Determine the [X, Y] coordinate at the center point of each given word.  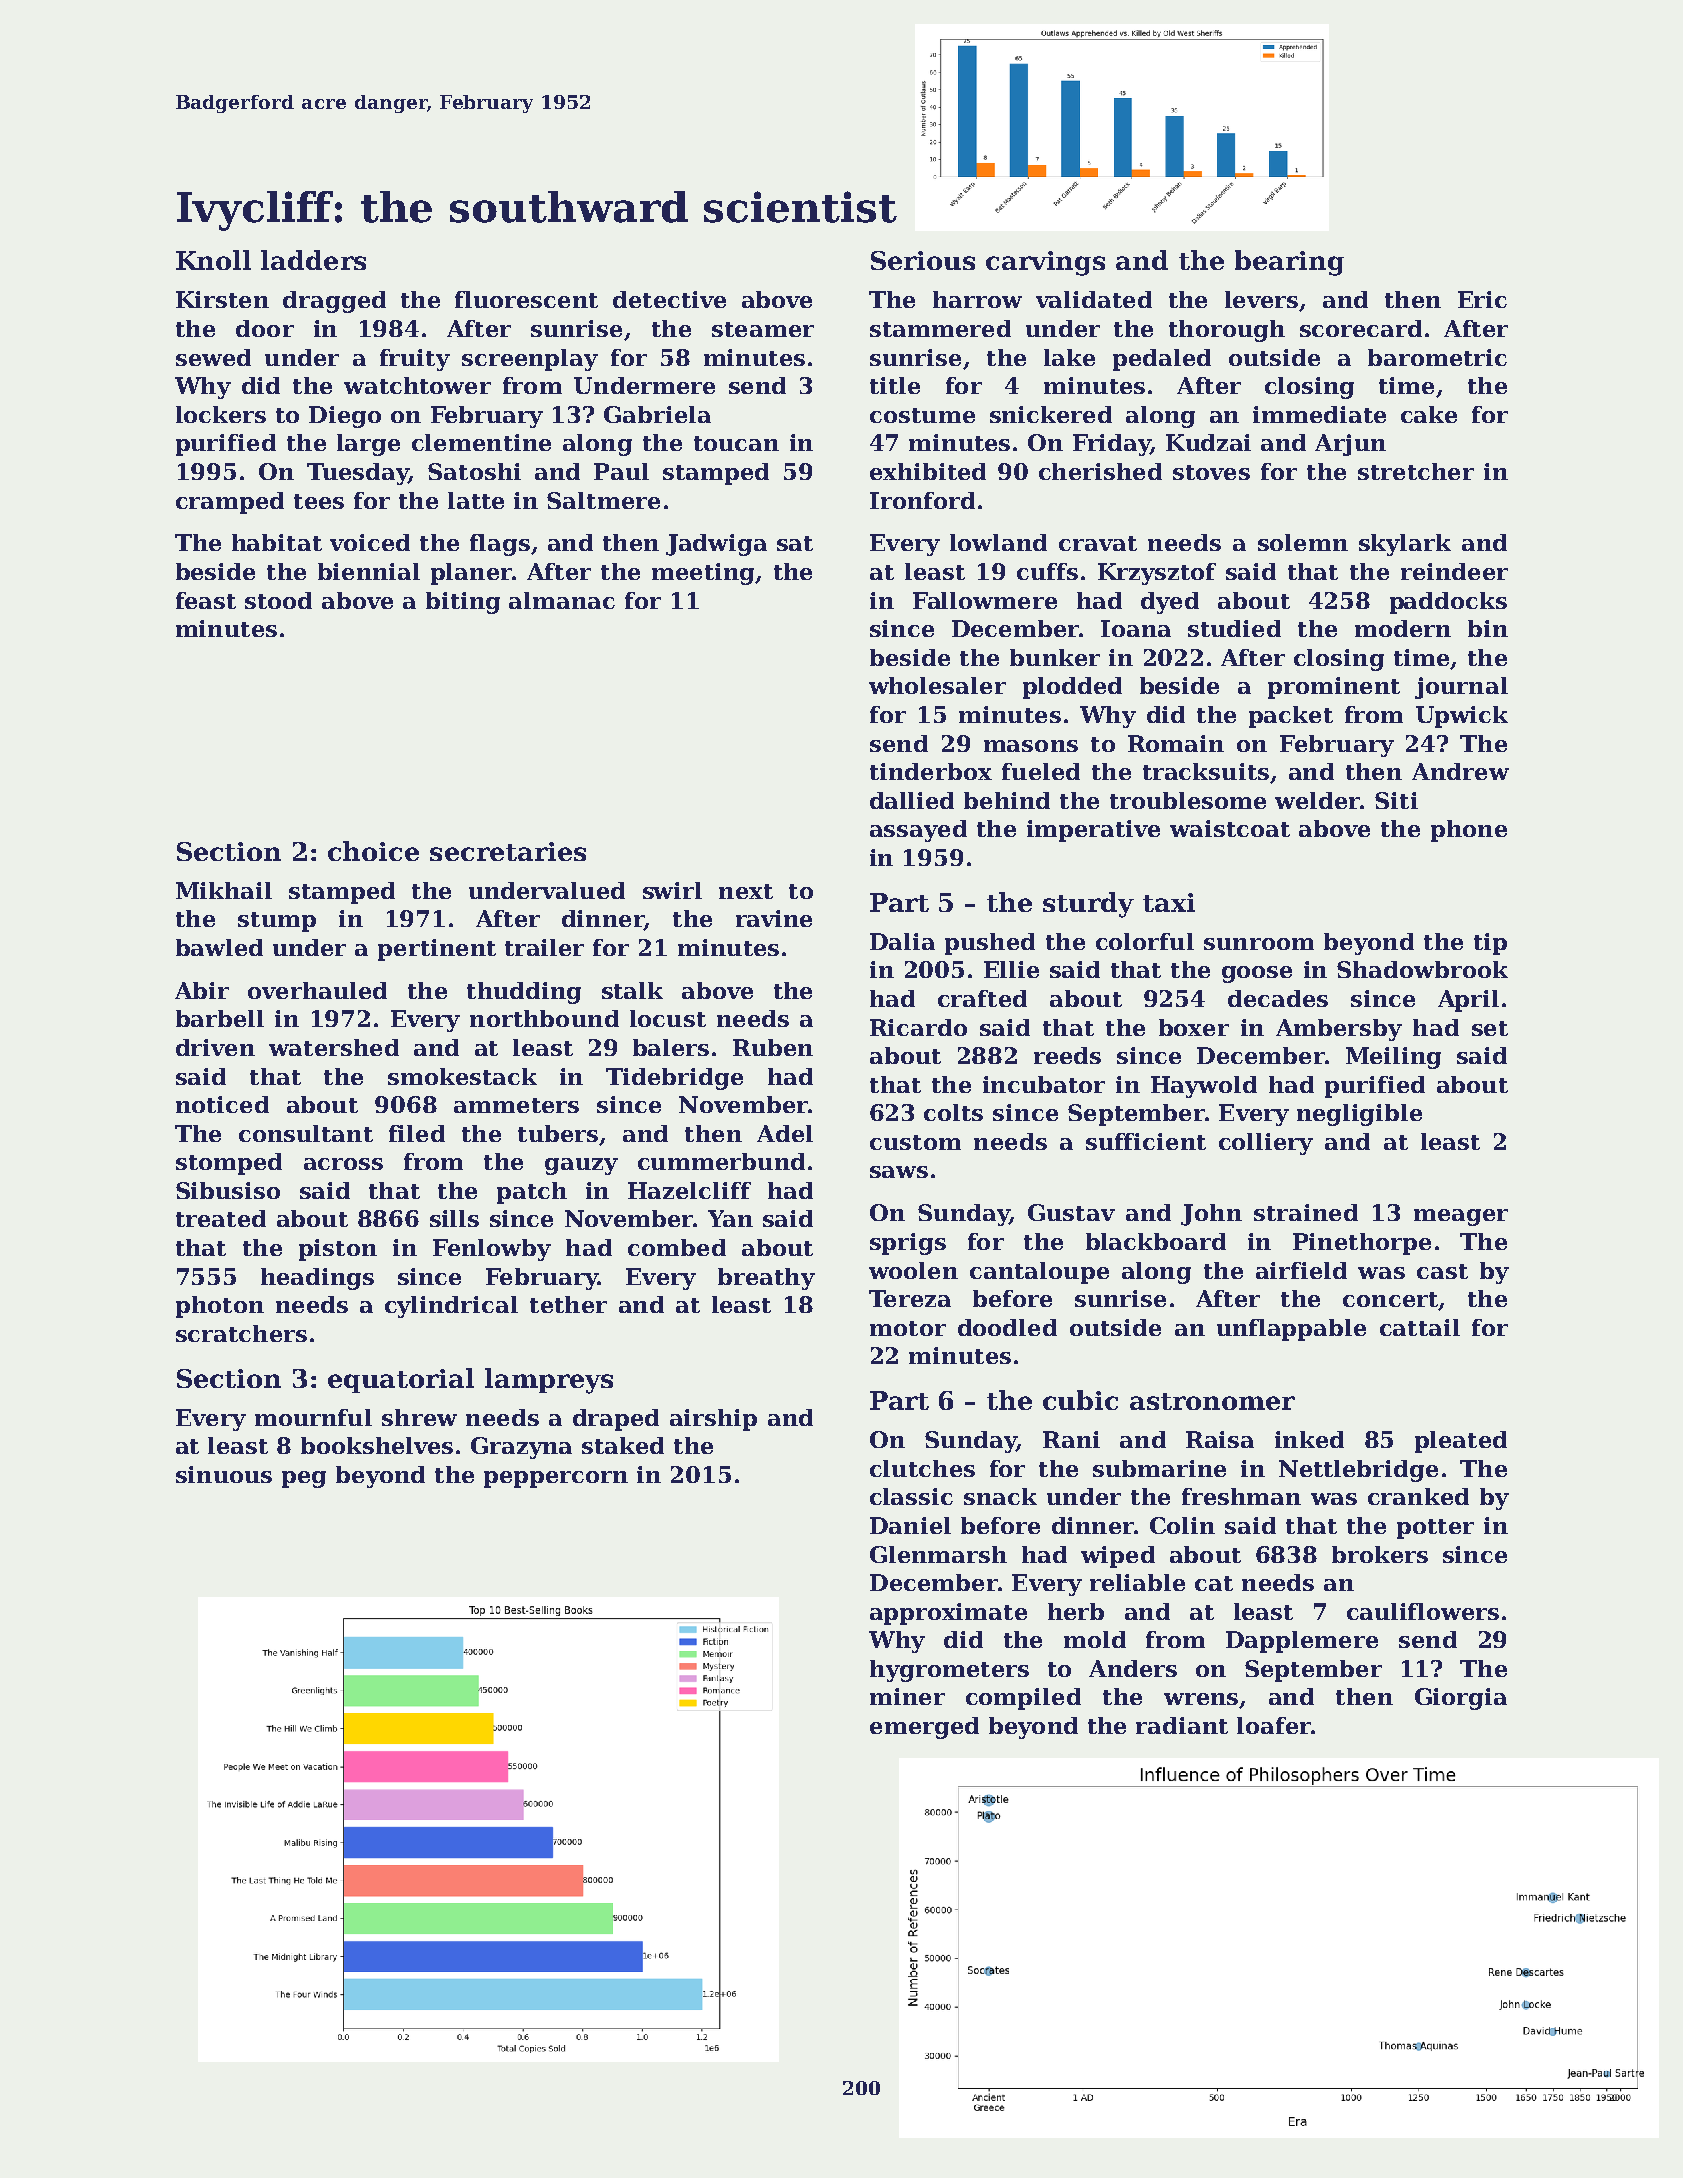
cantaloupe [1039, 1273]
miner [907, 1696]
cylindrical [451, 1307]
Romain [1176, 743]
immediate [1319, 414]
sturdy [1088, 905]
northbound [544, 1018]
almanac [562, 600]
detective [669, 299]
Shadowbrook [1422, 969]
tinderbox [931, 771]
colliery [1266, 1144]
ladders [313, 260]
